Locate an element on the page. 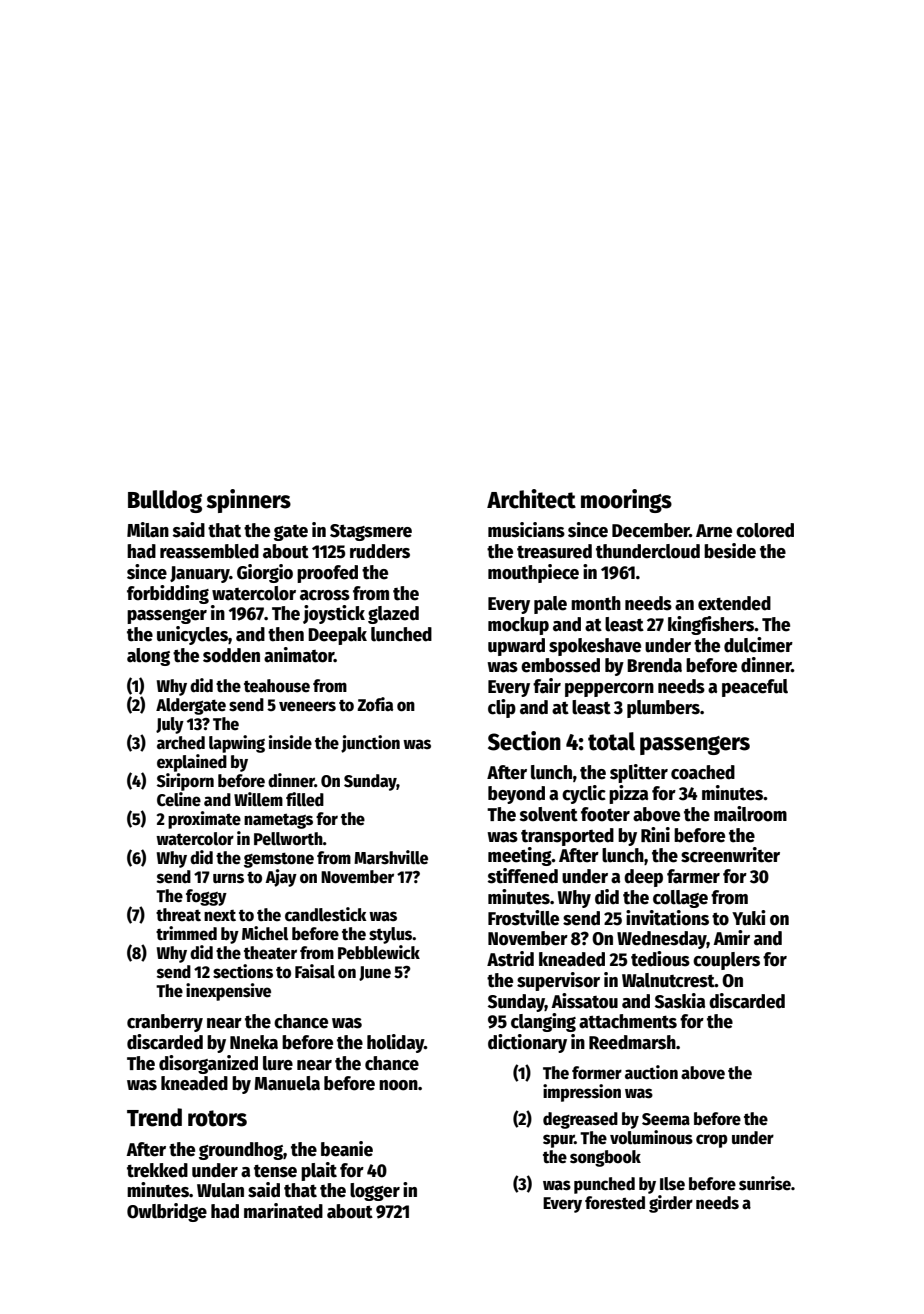 The image size is (924, 1314). rotors is located at coordinates (217, 1118).
